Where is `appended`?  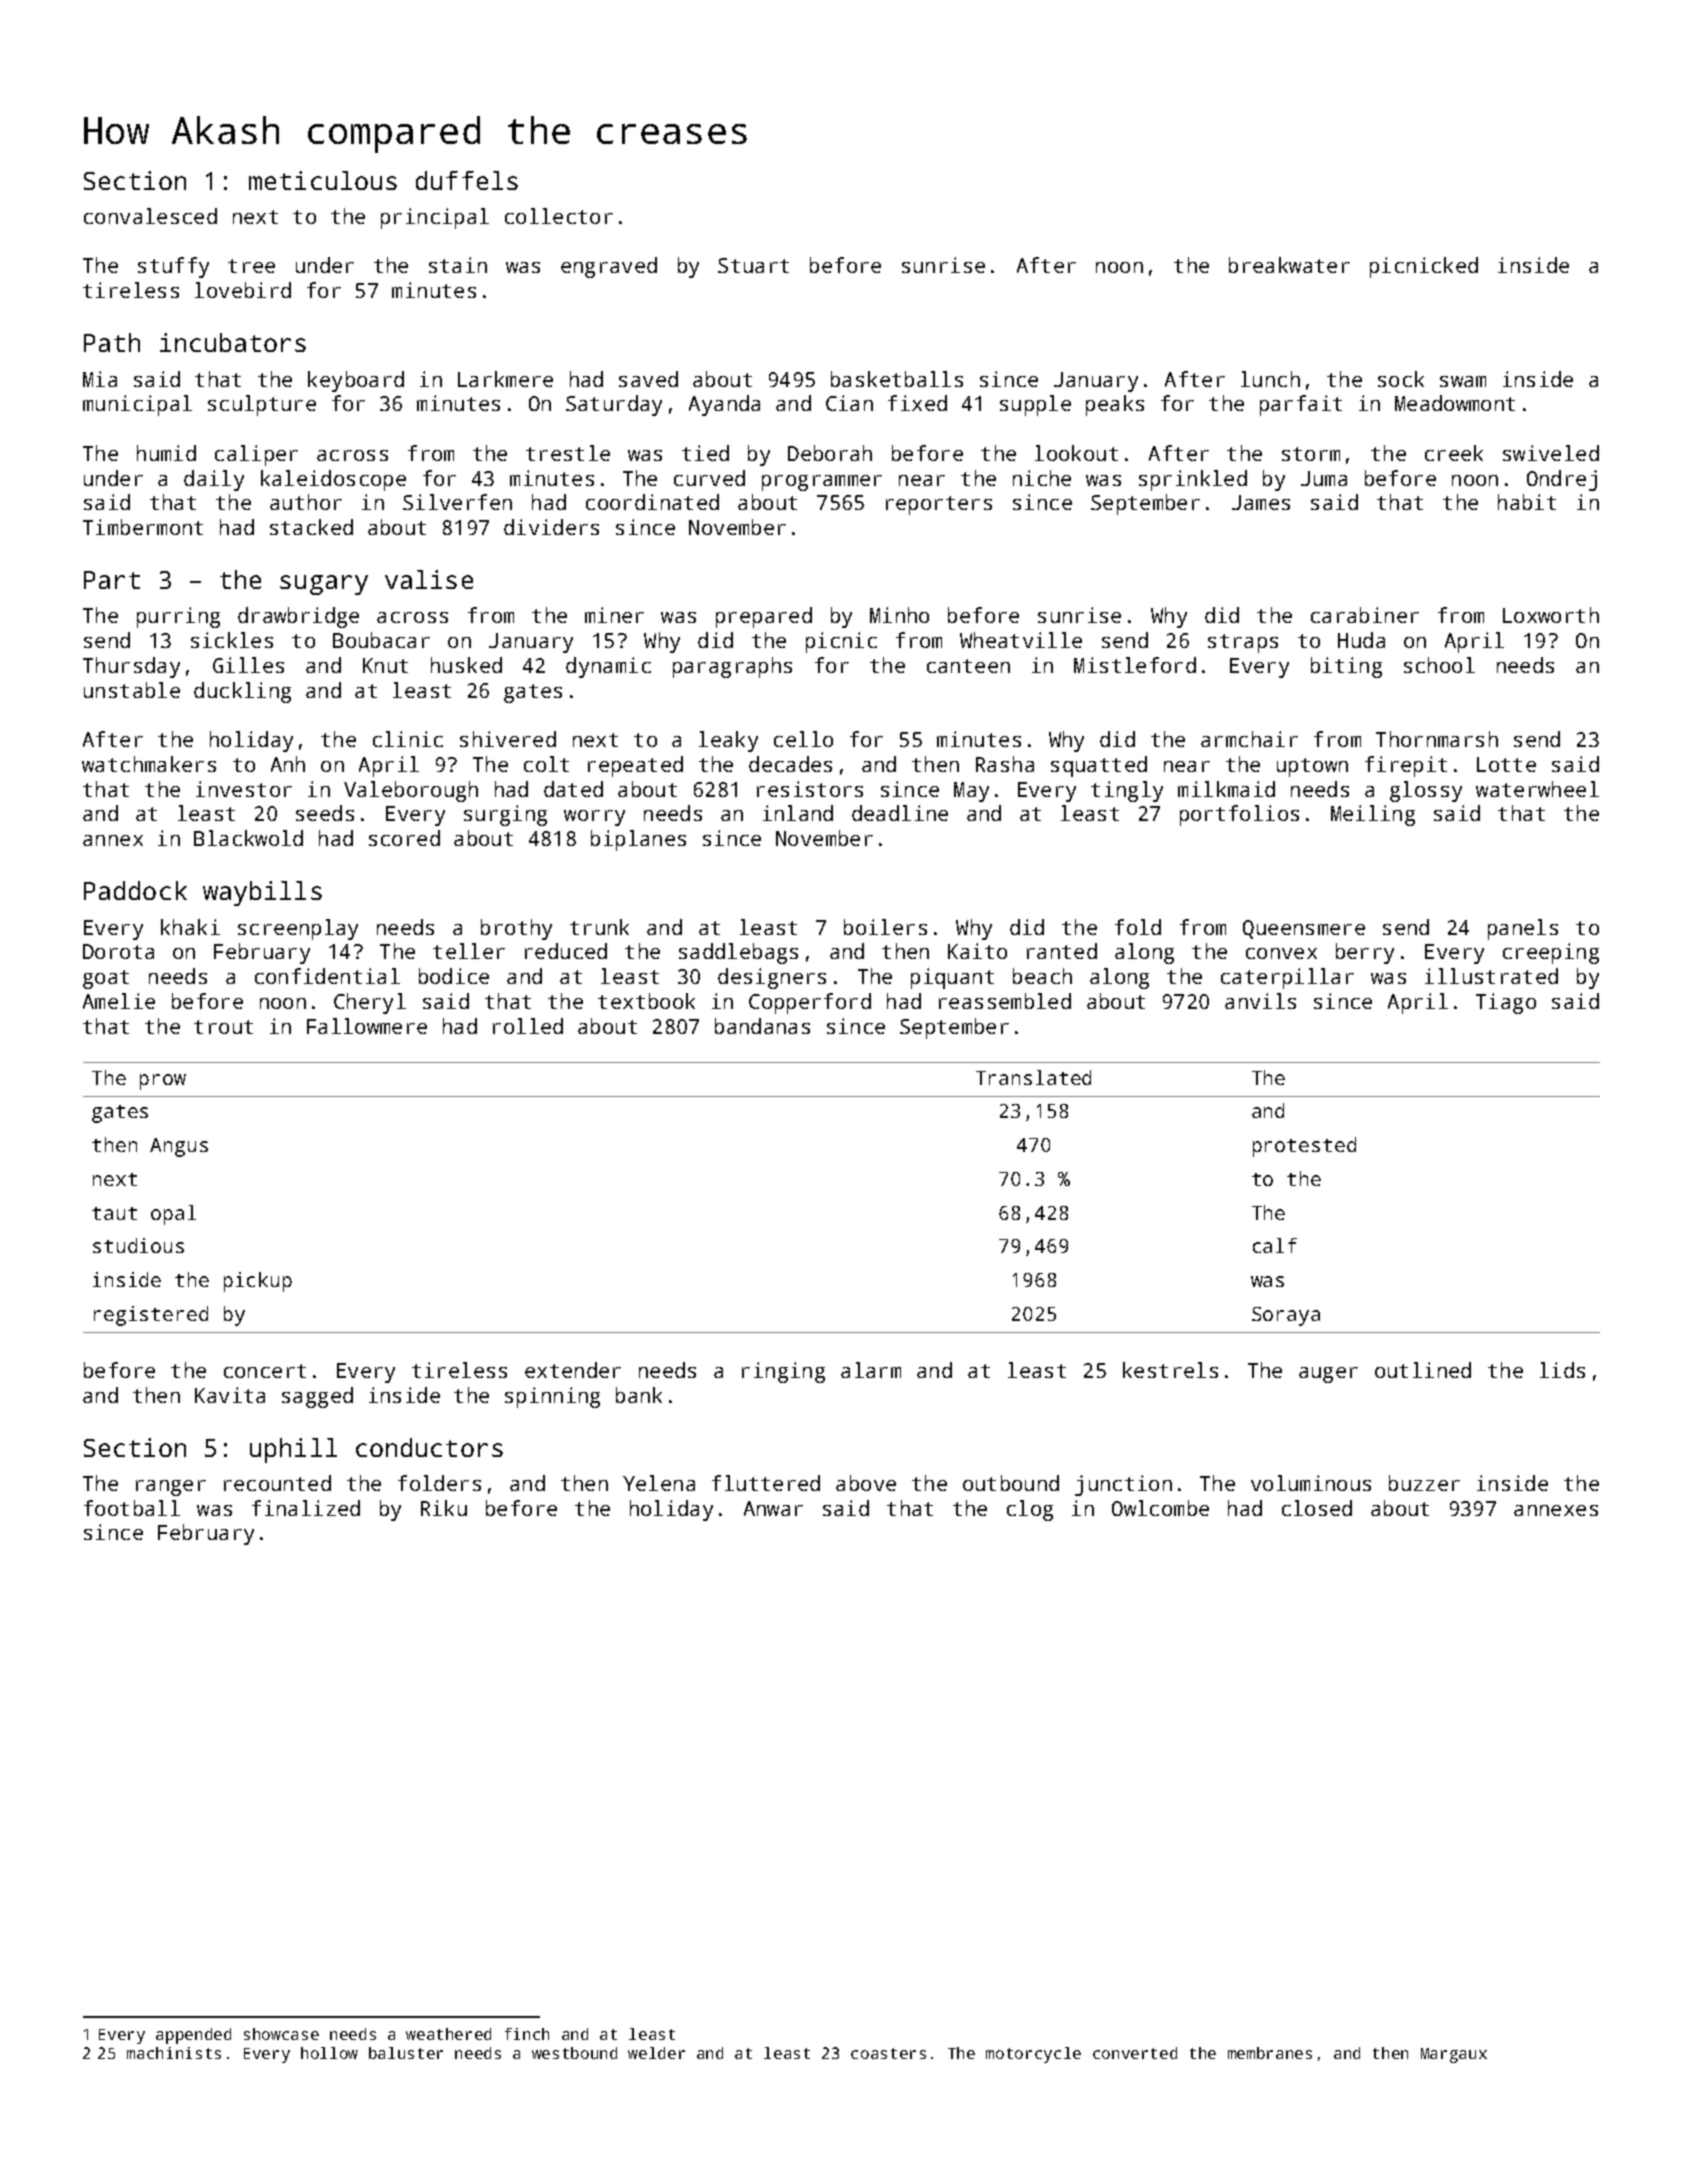 appended is located at coordinates (193, 2036).
